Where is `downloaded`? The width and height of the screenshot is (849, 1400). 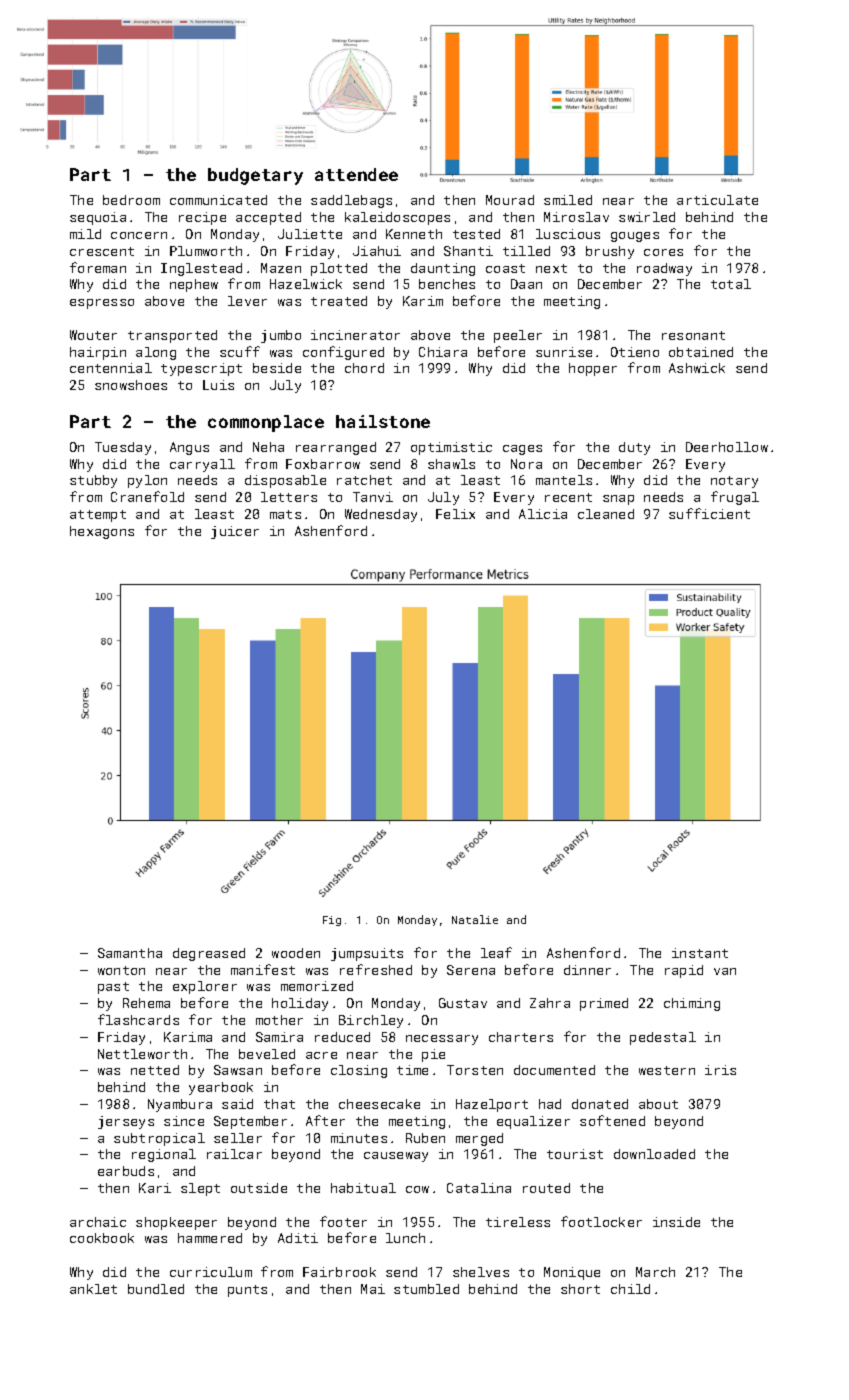 downloaded is located at coordinates (654, 1154).
